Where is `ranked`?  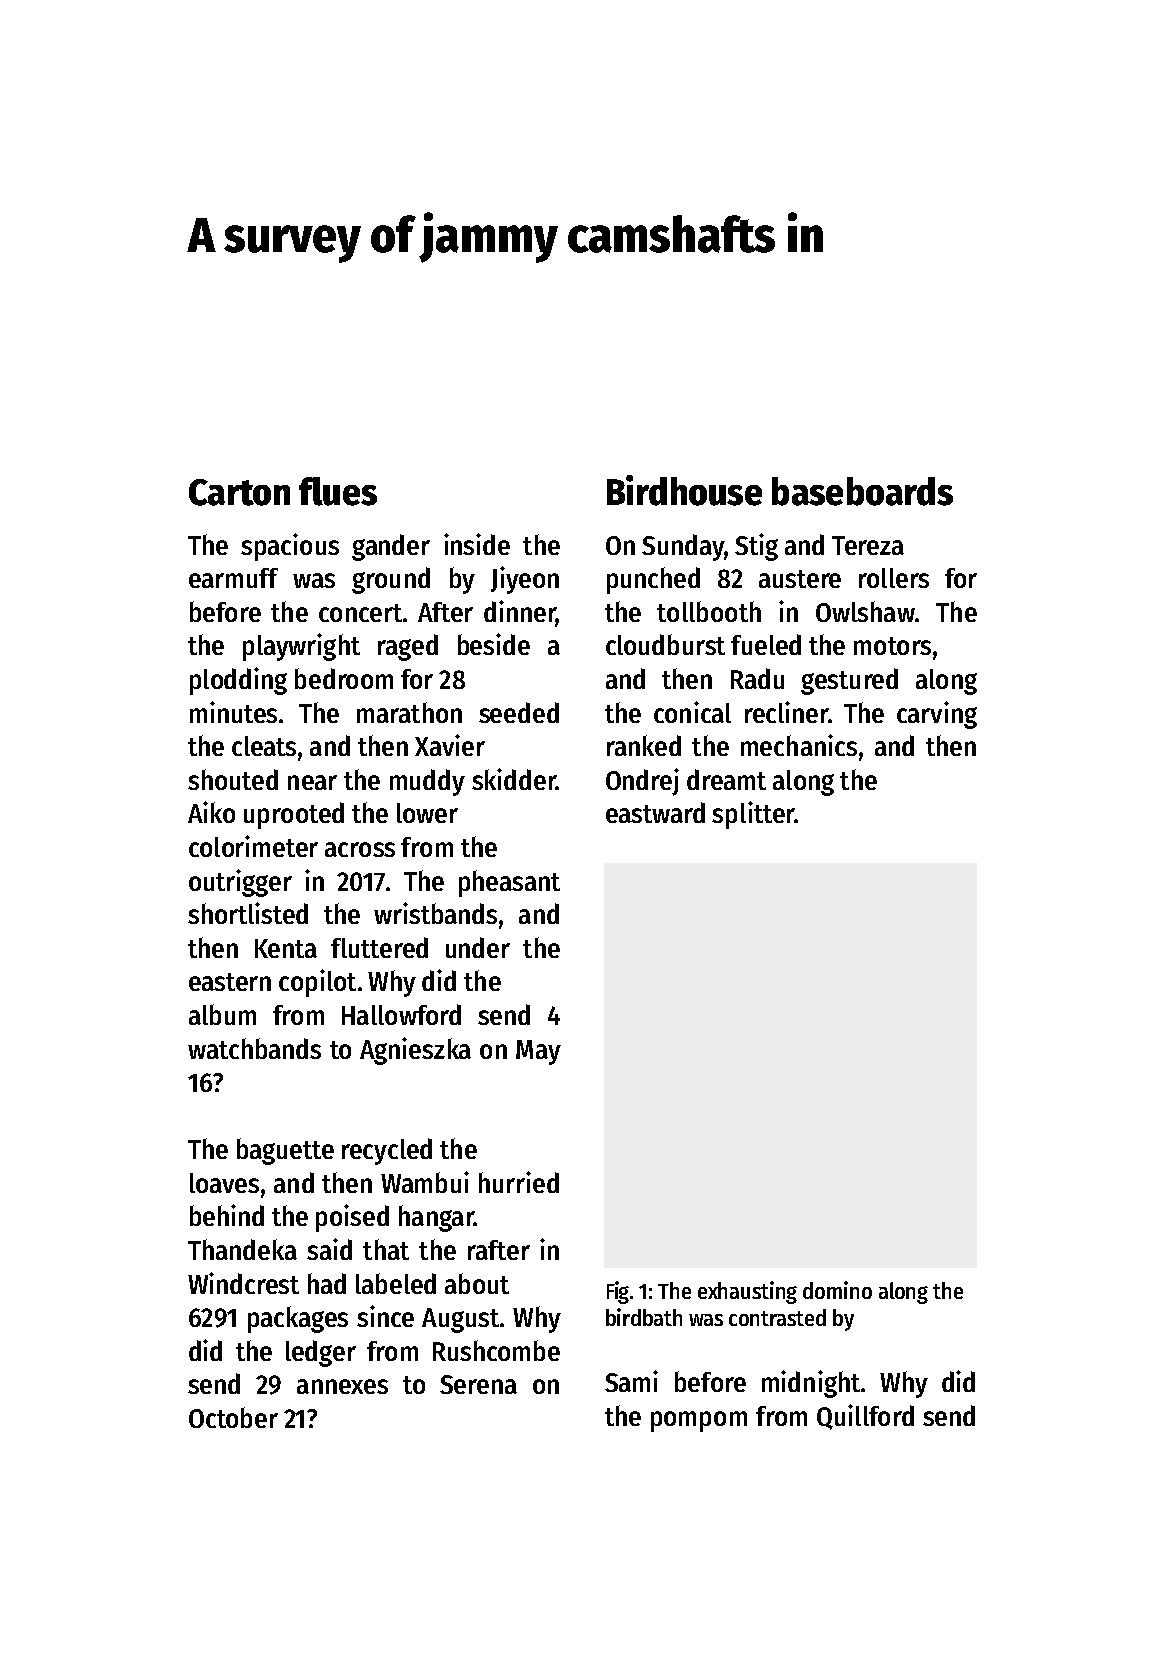 ranked is located at coordinates (644, 745).
